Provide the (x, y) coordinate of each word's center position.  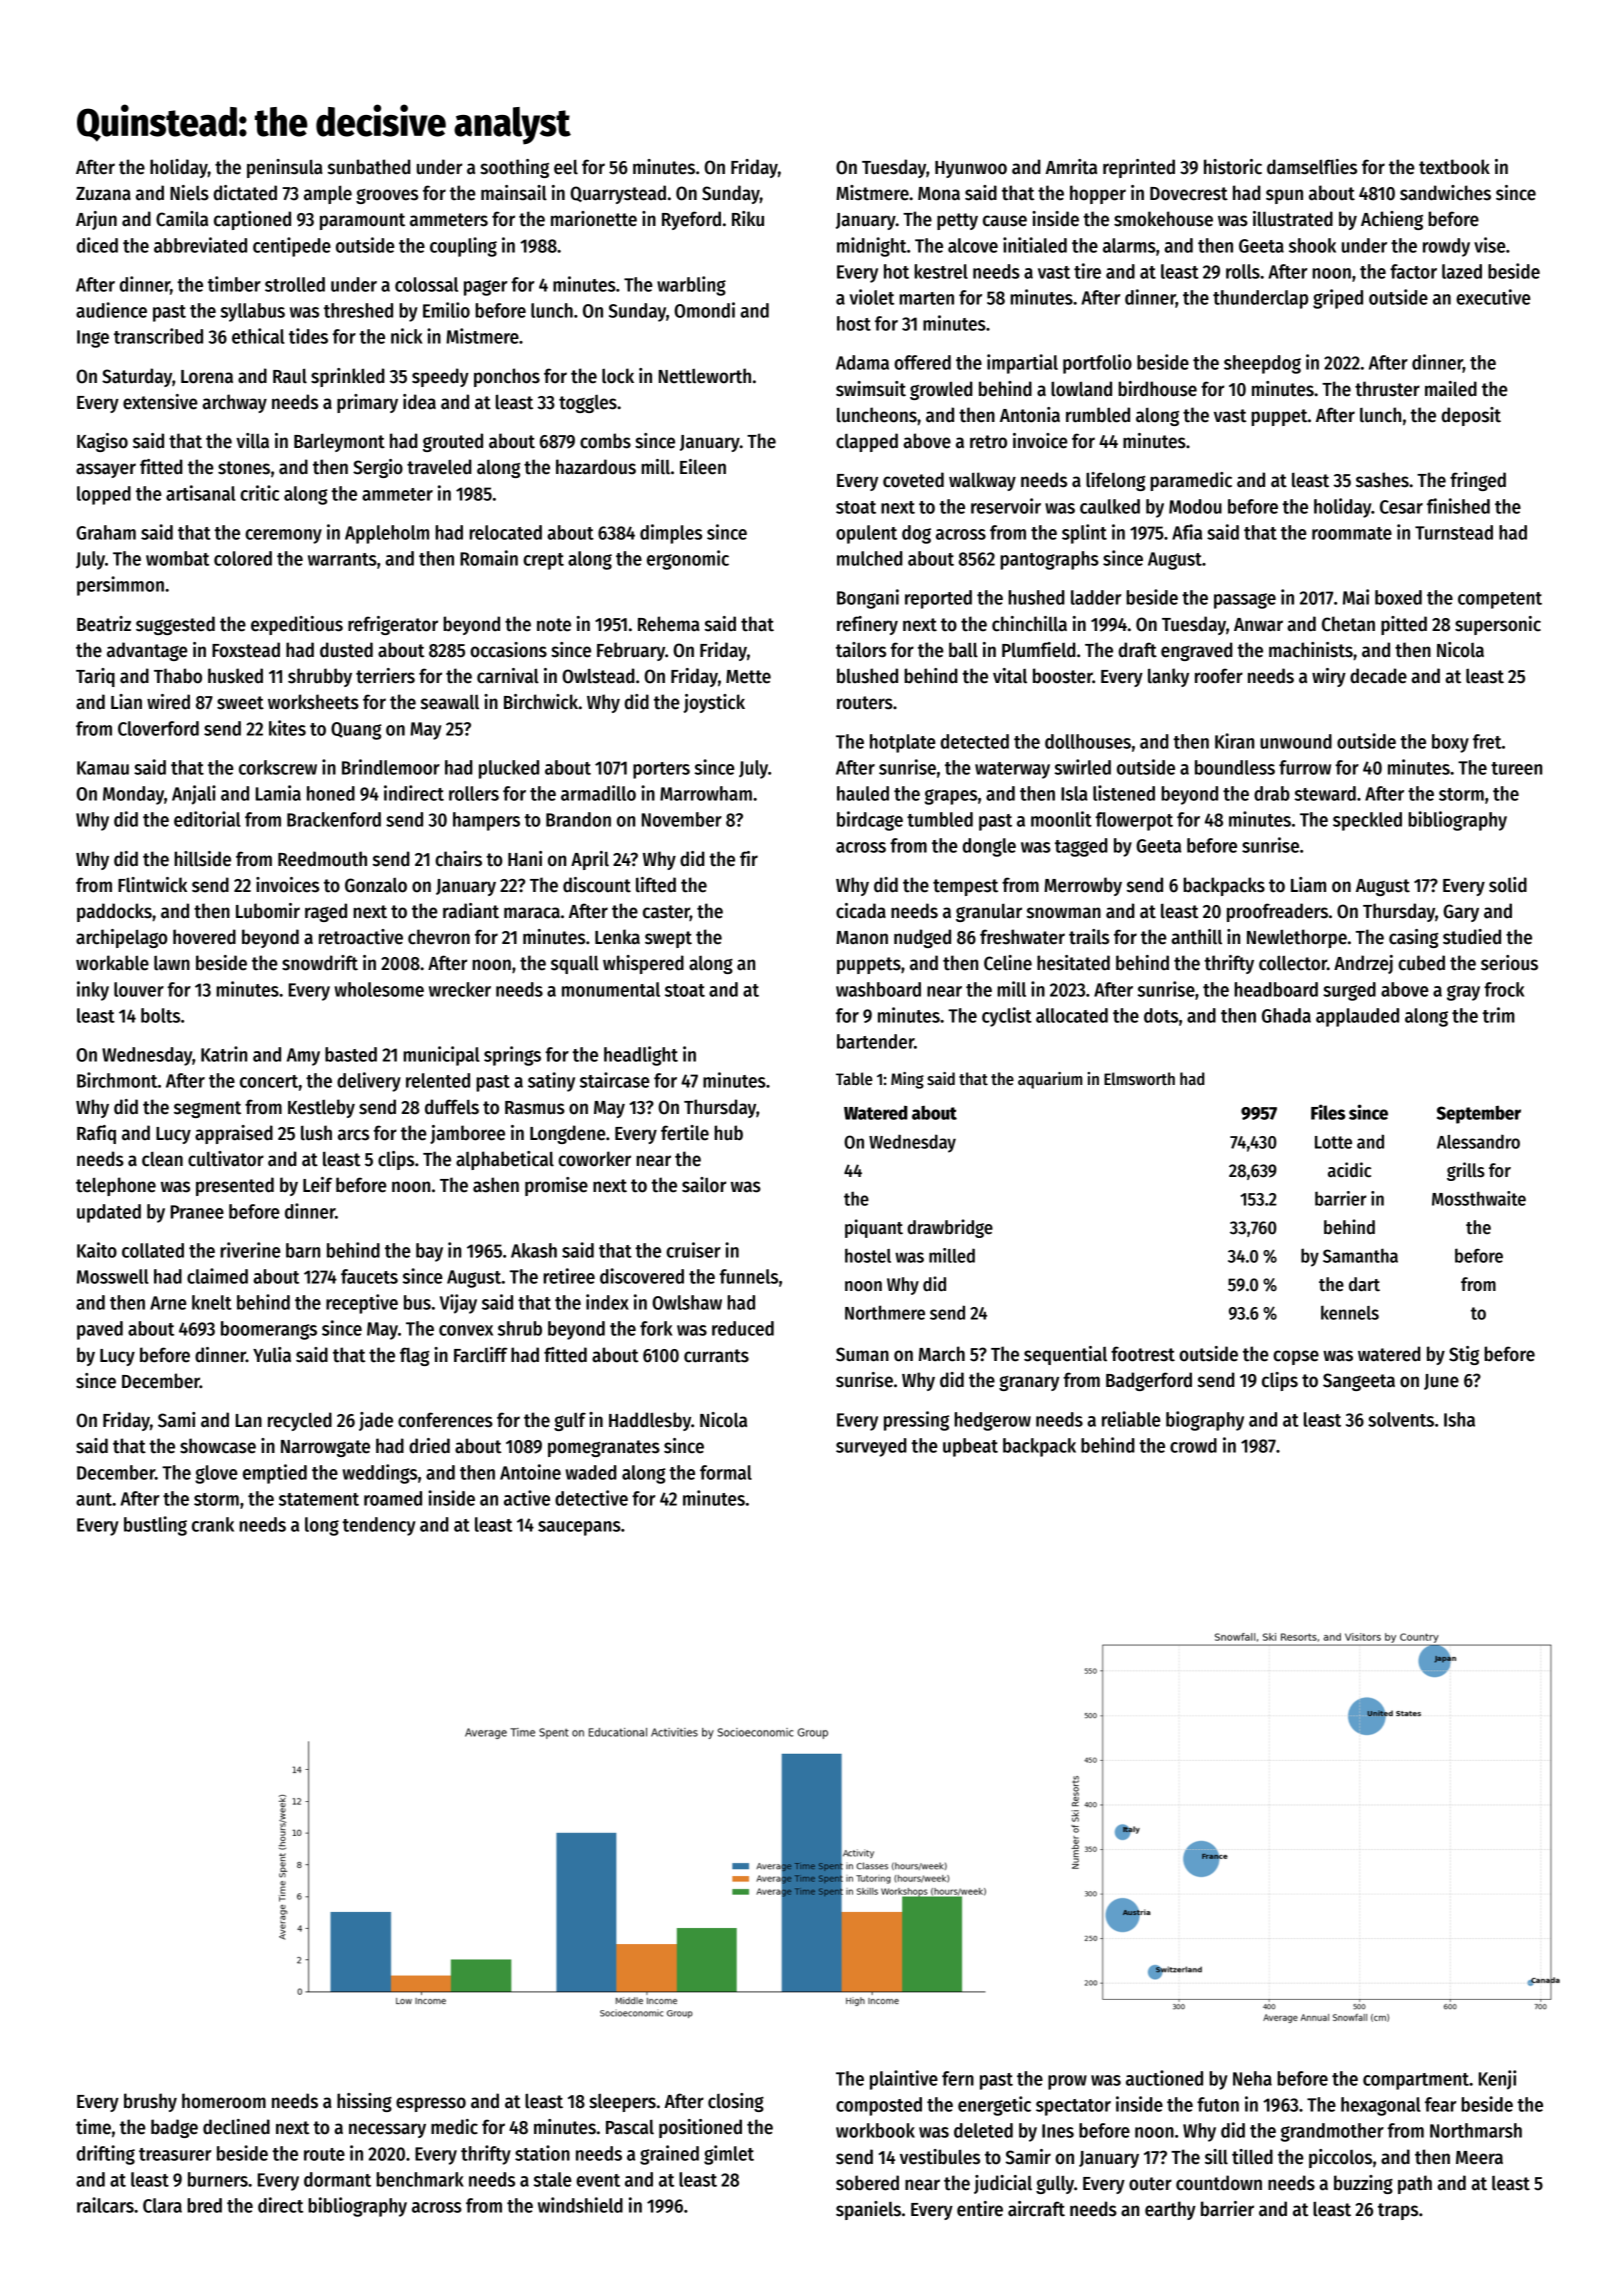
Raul (290, 376)
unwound (1296, 741)
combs (605, 441)
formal (726, 1472)
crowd (1193, 1445)
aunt (94, 1499)
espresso (431, 2104)
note (554, 625)
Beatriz (104, 624)
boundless (1235, 767)
